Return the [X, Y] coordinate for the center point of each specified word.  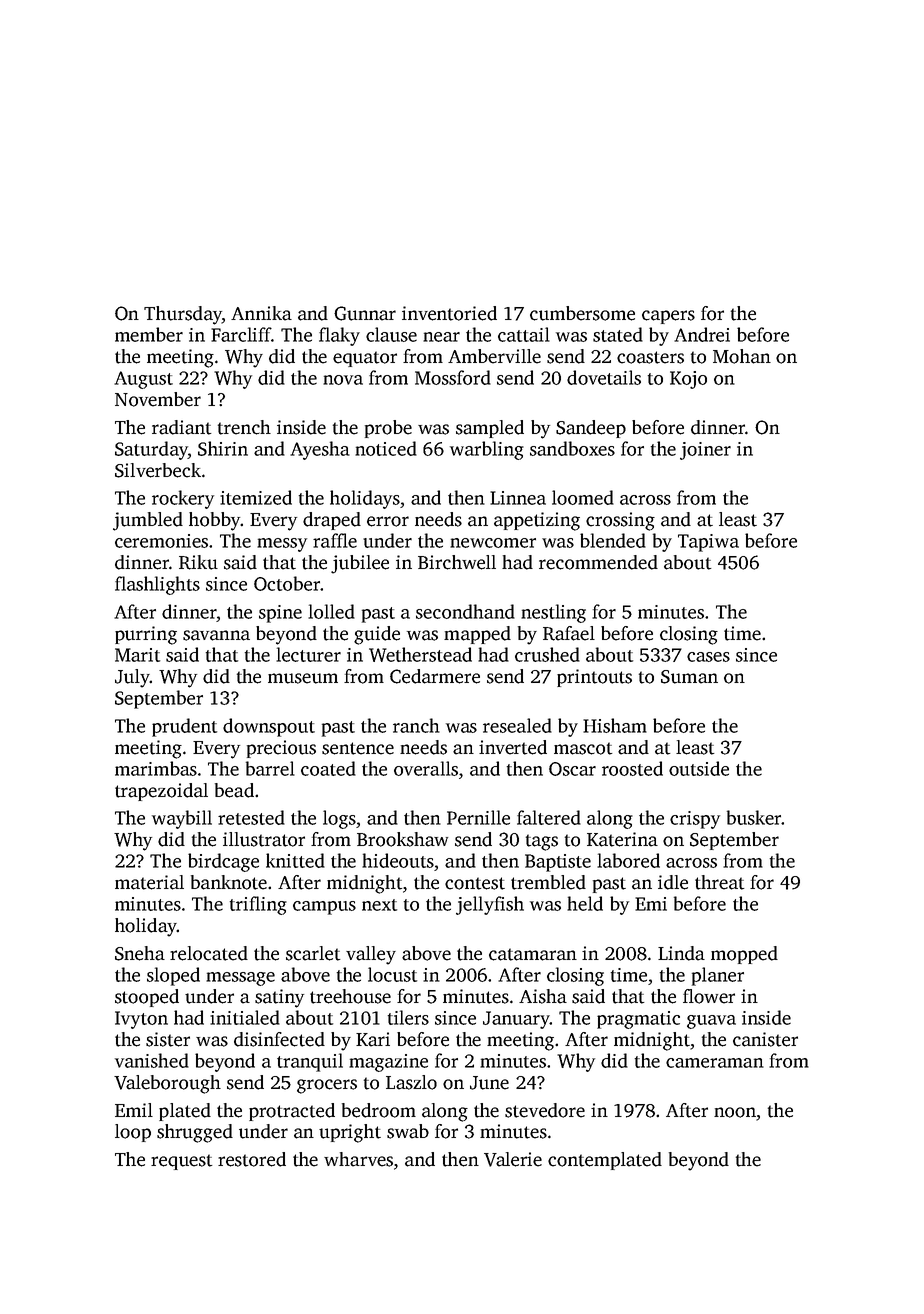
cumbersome [582, 313]
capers [668, 317]
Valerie [513, 1159]
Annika [261, 313]
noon [735, 1112]
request [182, 1162]
